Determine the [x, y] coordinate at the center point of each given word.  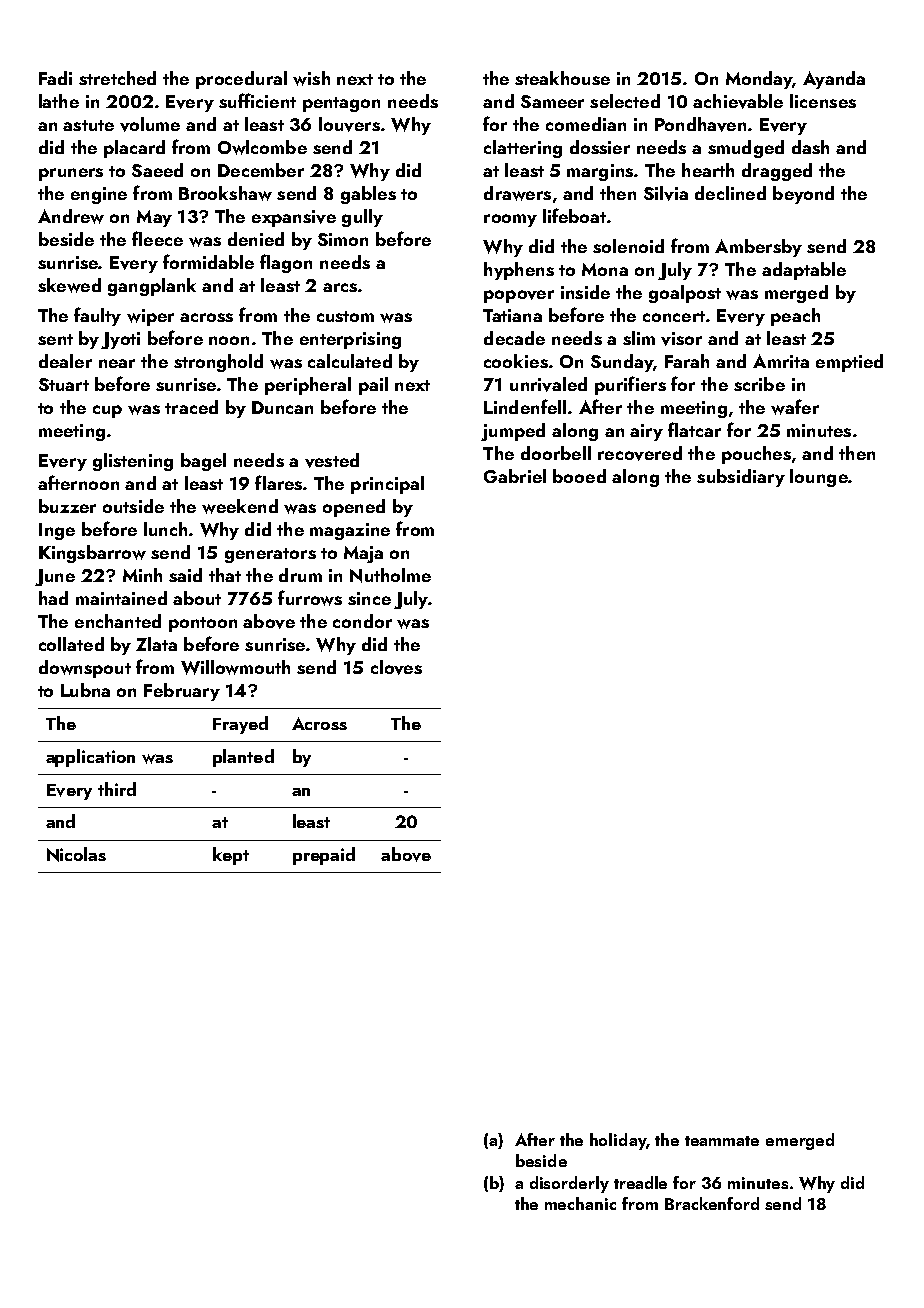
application [90, 758]
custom [345, 316]
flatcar [694, 429]
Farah [687, 361]
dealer [65, 361]
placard [134, 149]
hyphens [519, 271]
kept [231, 856]
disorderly [569, 1184]
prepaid [324, 856]
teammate [722, 1141]
